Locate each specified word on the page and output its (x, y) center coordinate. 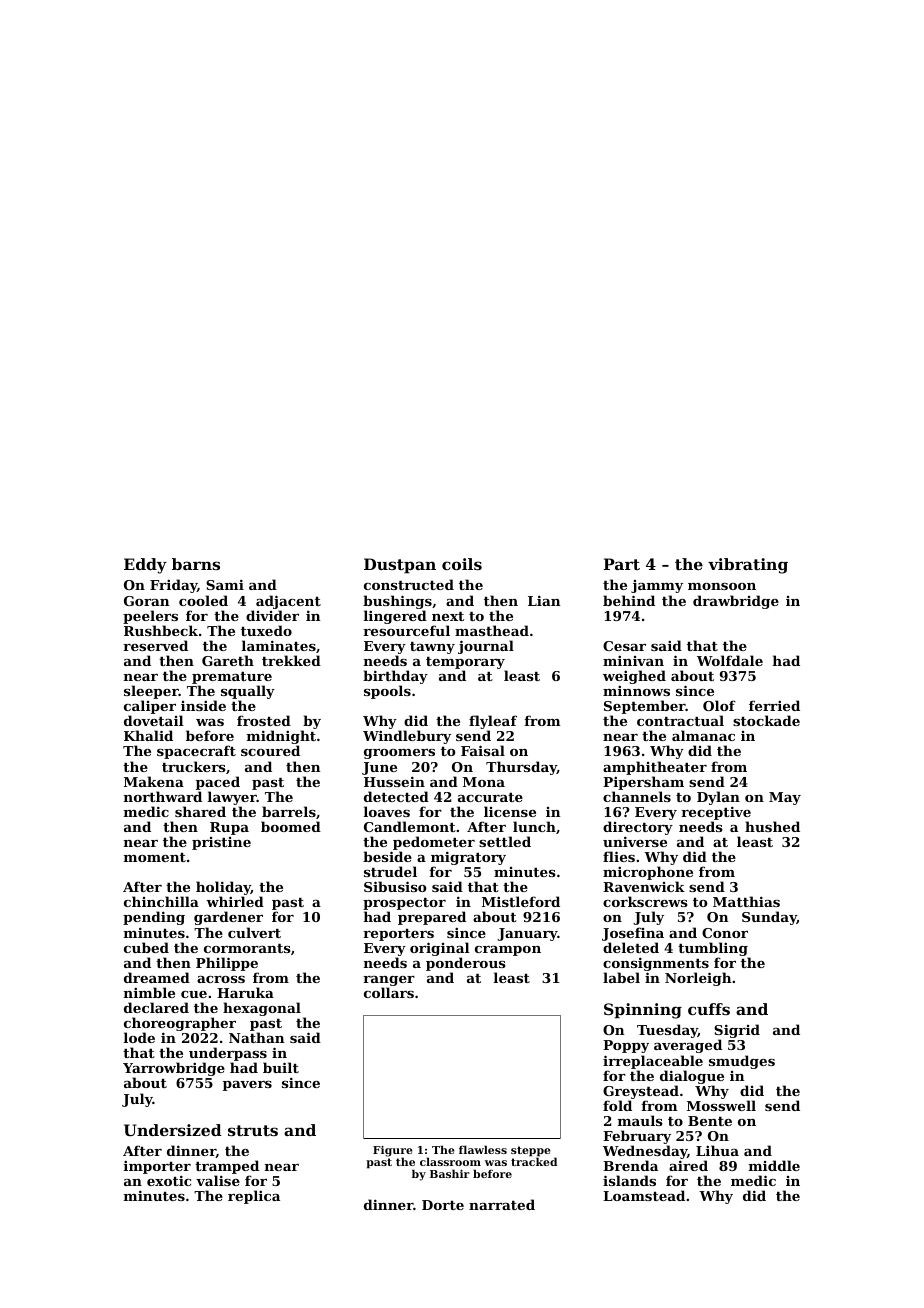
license (510, 811)
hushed (772, 826)
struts (253, 1130)
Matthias (746, 901)
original (439, 949)
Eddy (145, 566)
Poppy (626, 1046)
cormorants (247, 948)
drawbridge (736, 602)
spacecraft (196, 752)
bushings (397, 602)
